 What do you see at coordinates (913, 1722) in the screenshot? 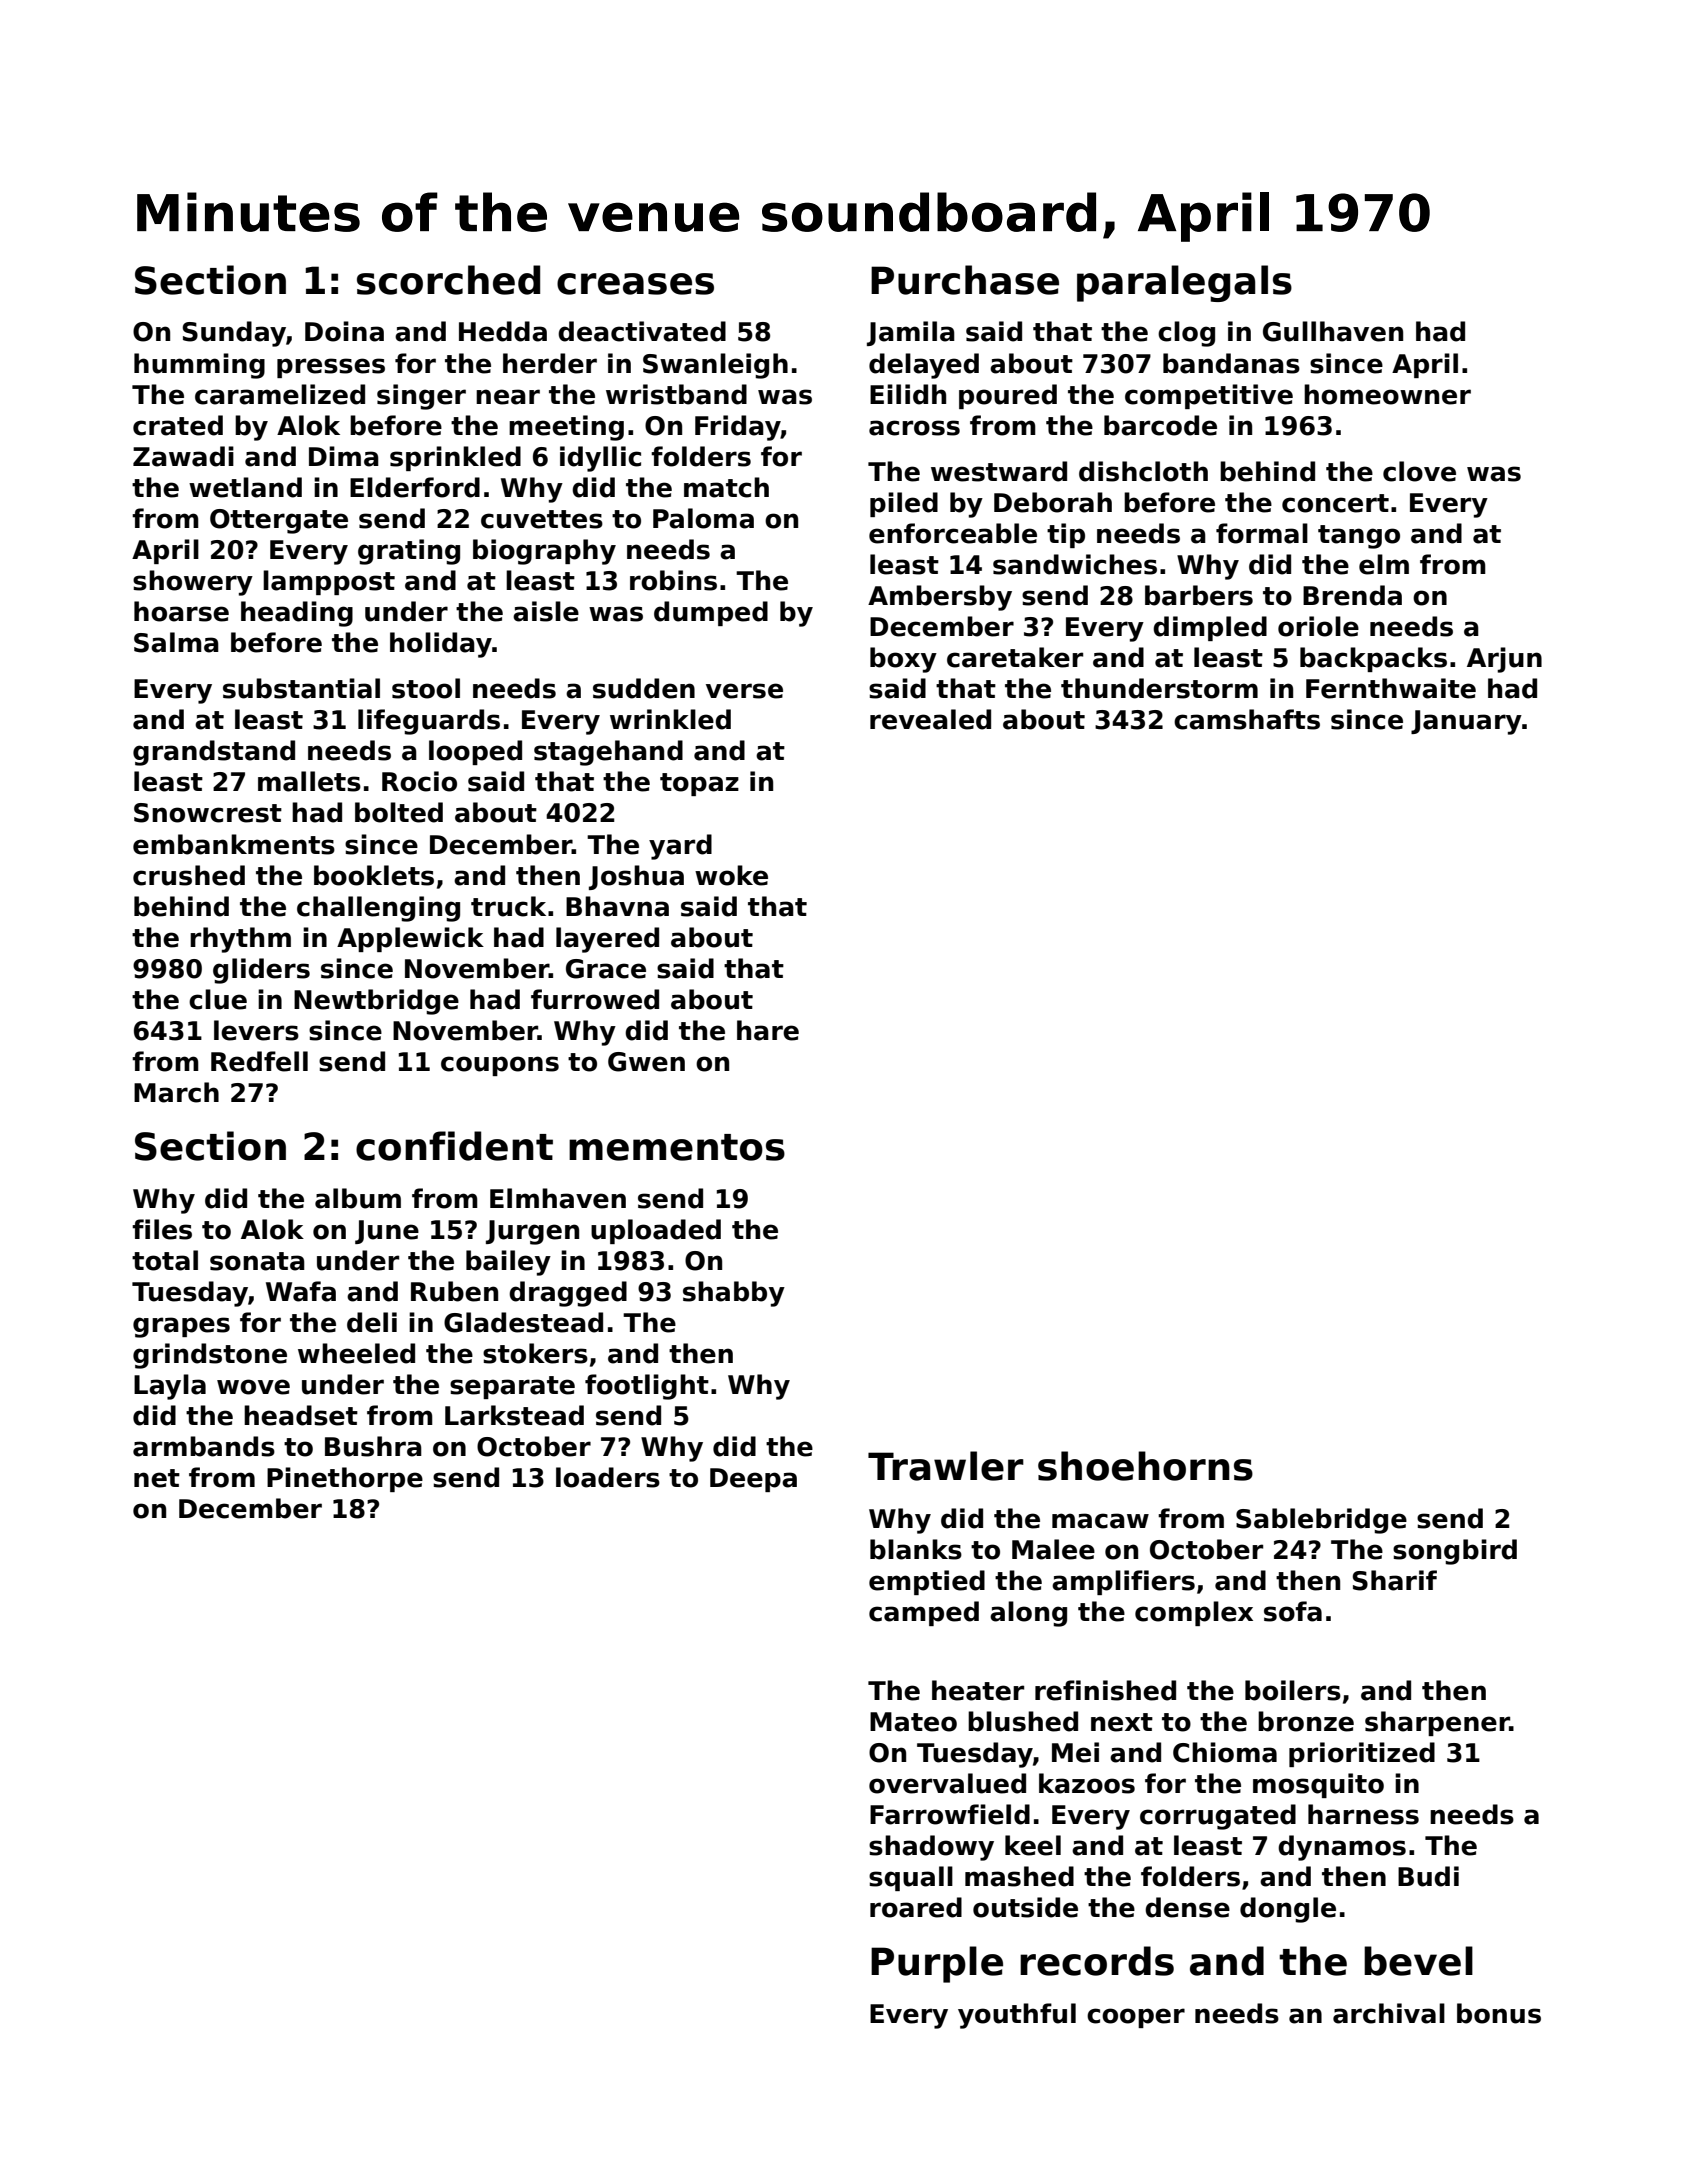
I see `Mateo` at bounding box center [913, 1722].
